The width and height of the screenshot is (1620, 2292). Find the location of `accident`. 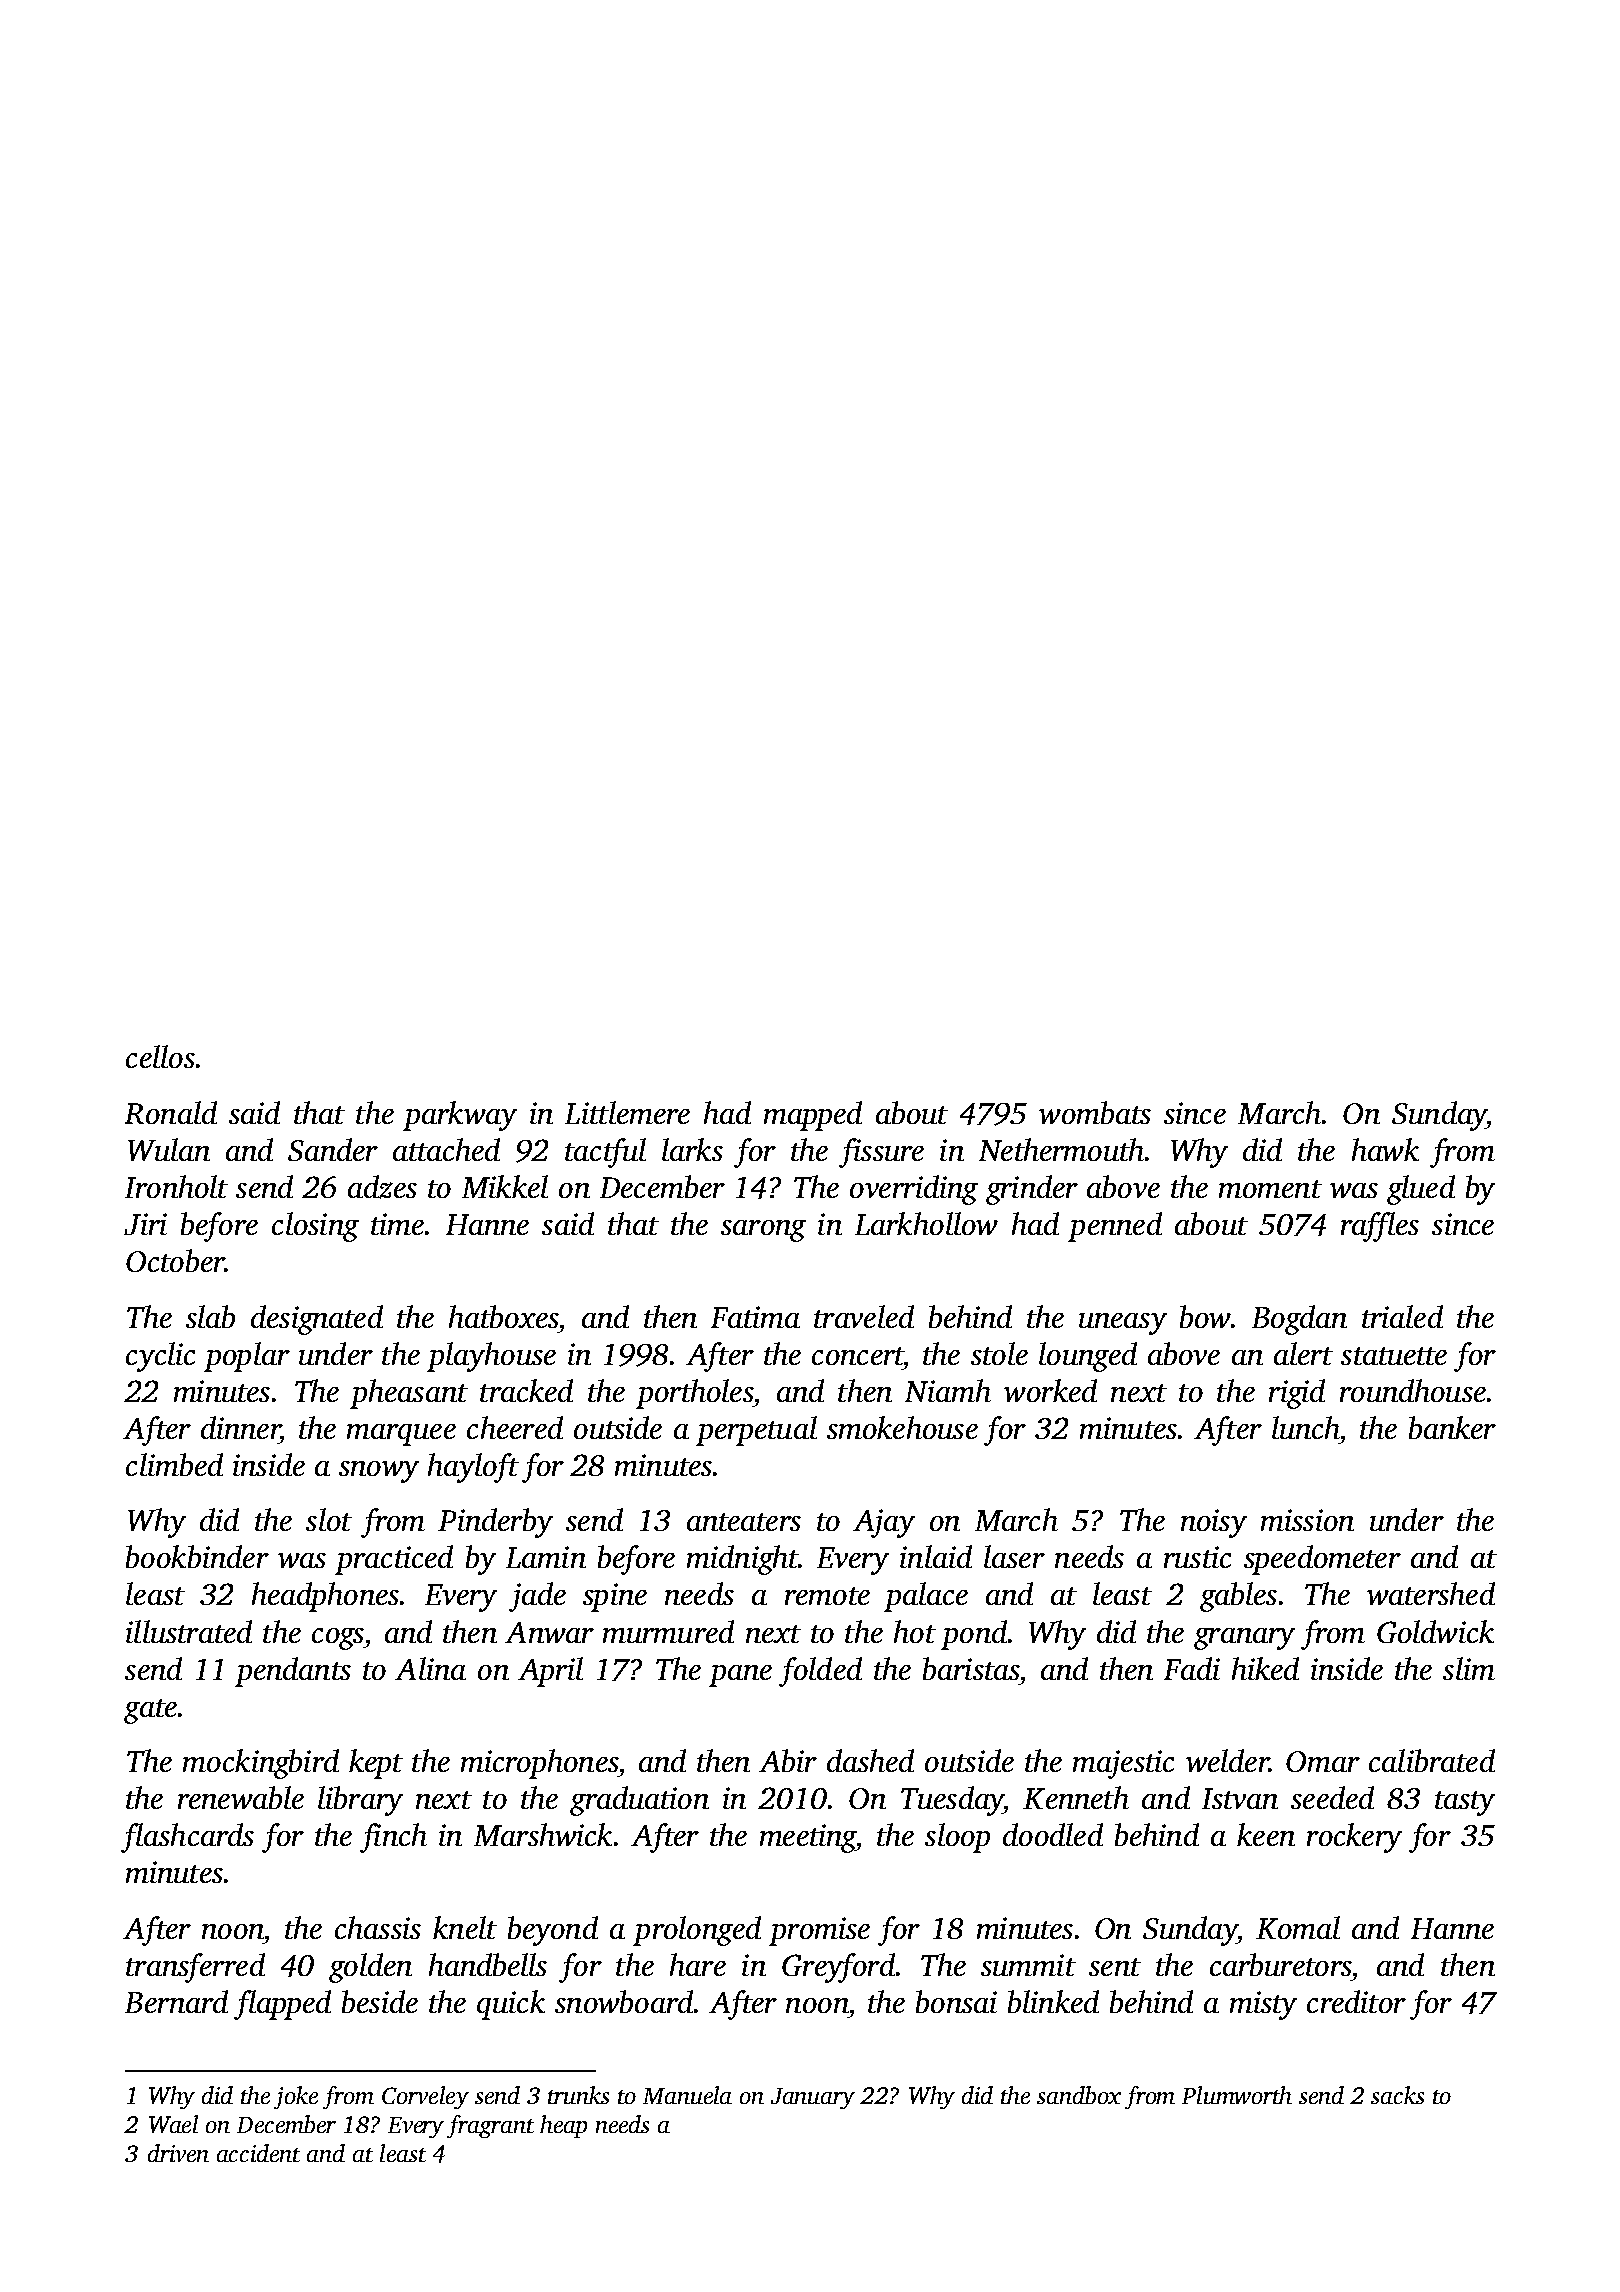

accident is located at coordinates (258, 2153).
